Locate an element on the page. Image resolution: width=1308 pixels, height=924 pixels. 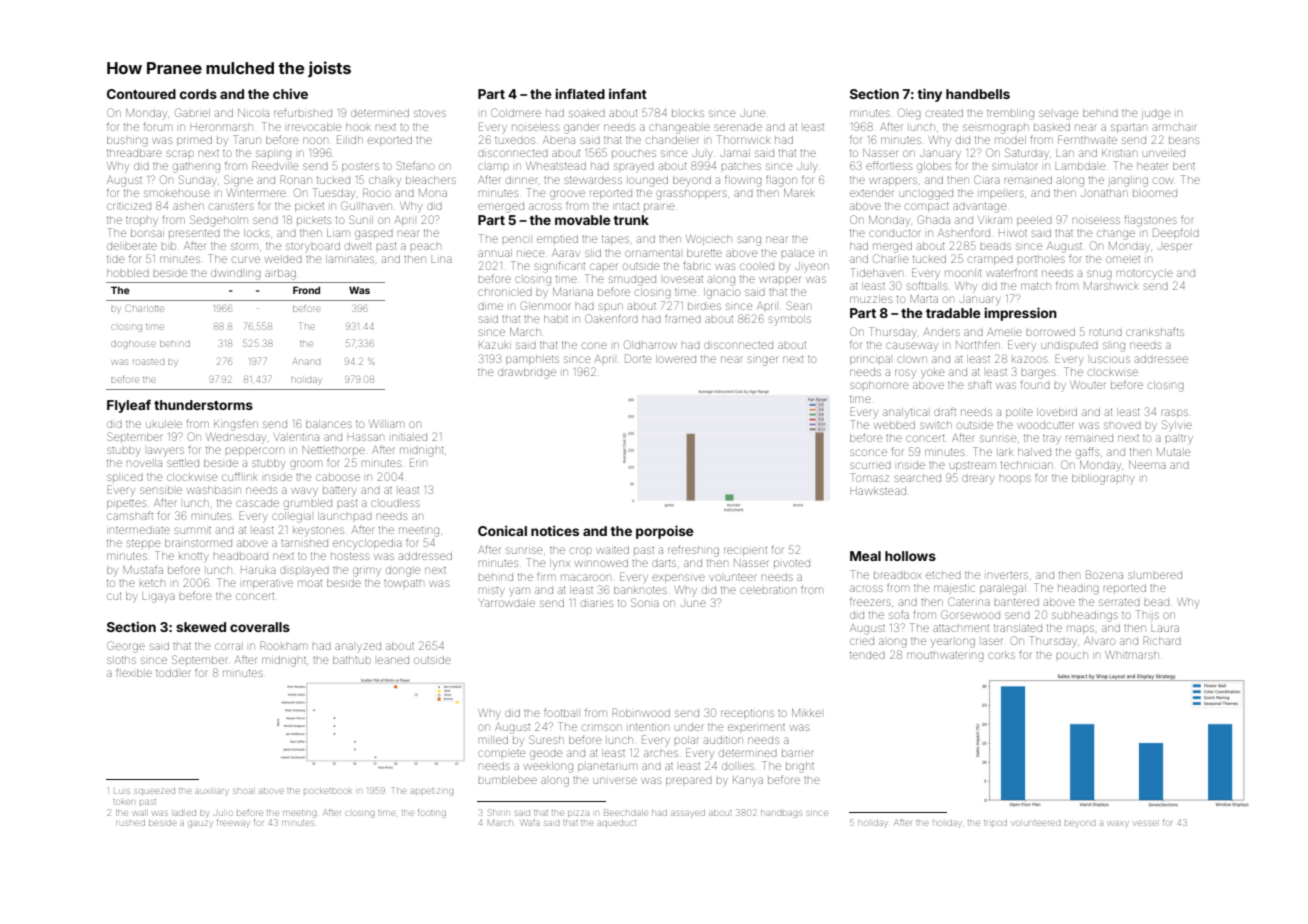
Sean is located at coordinates (799, 305).
